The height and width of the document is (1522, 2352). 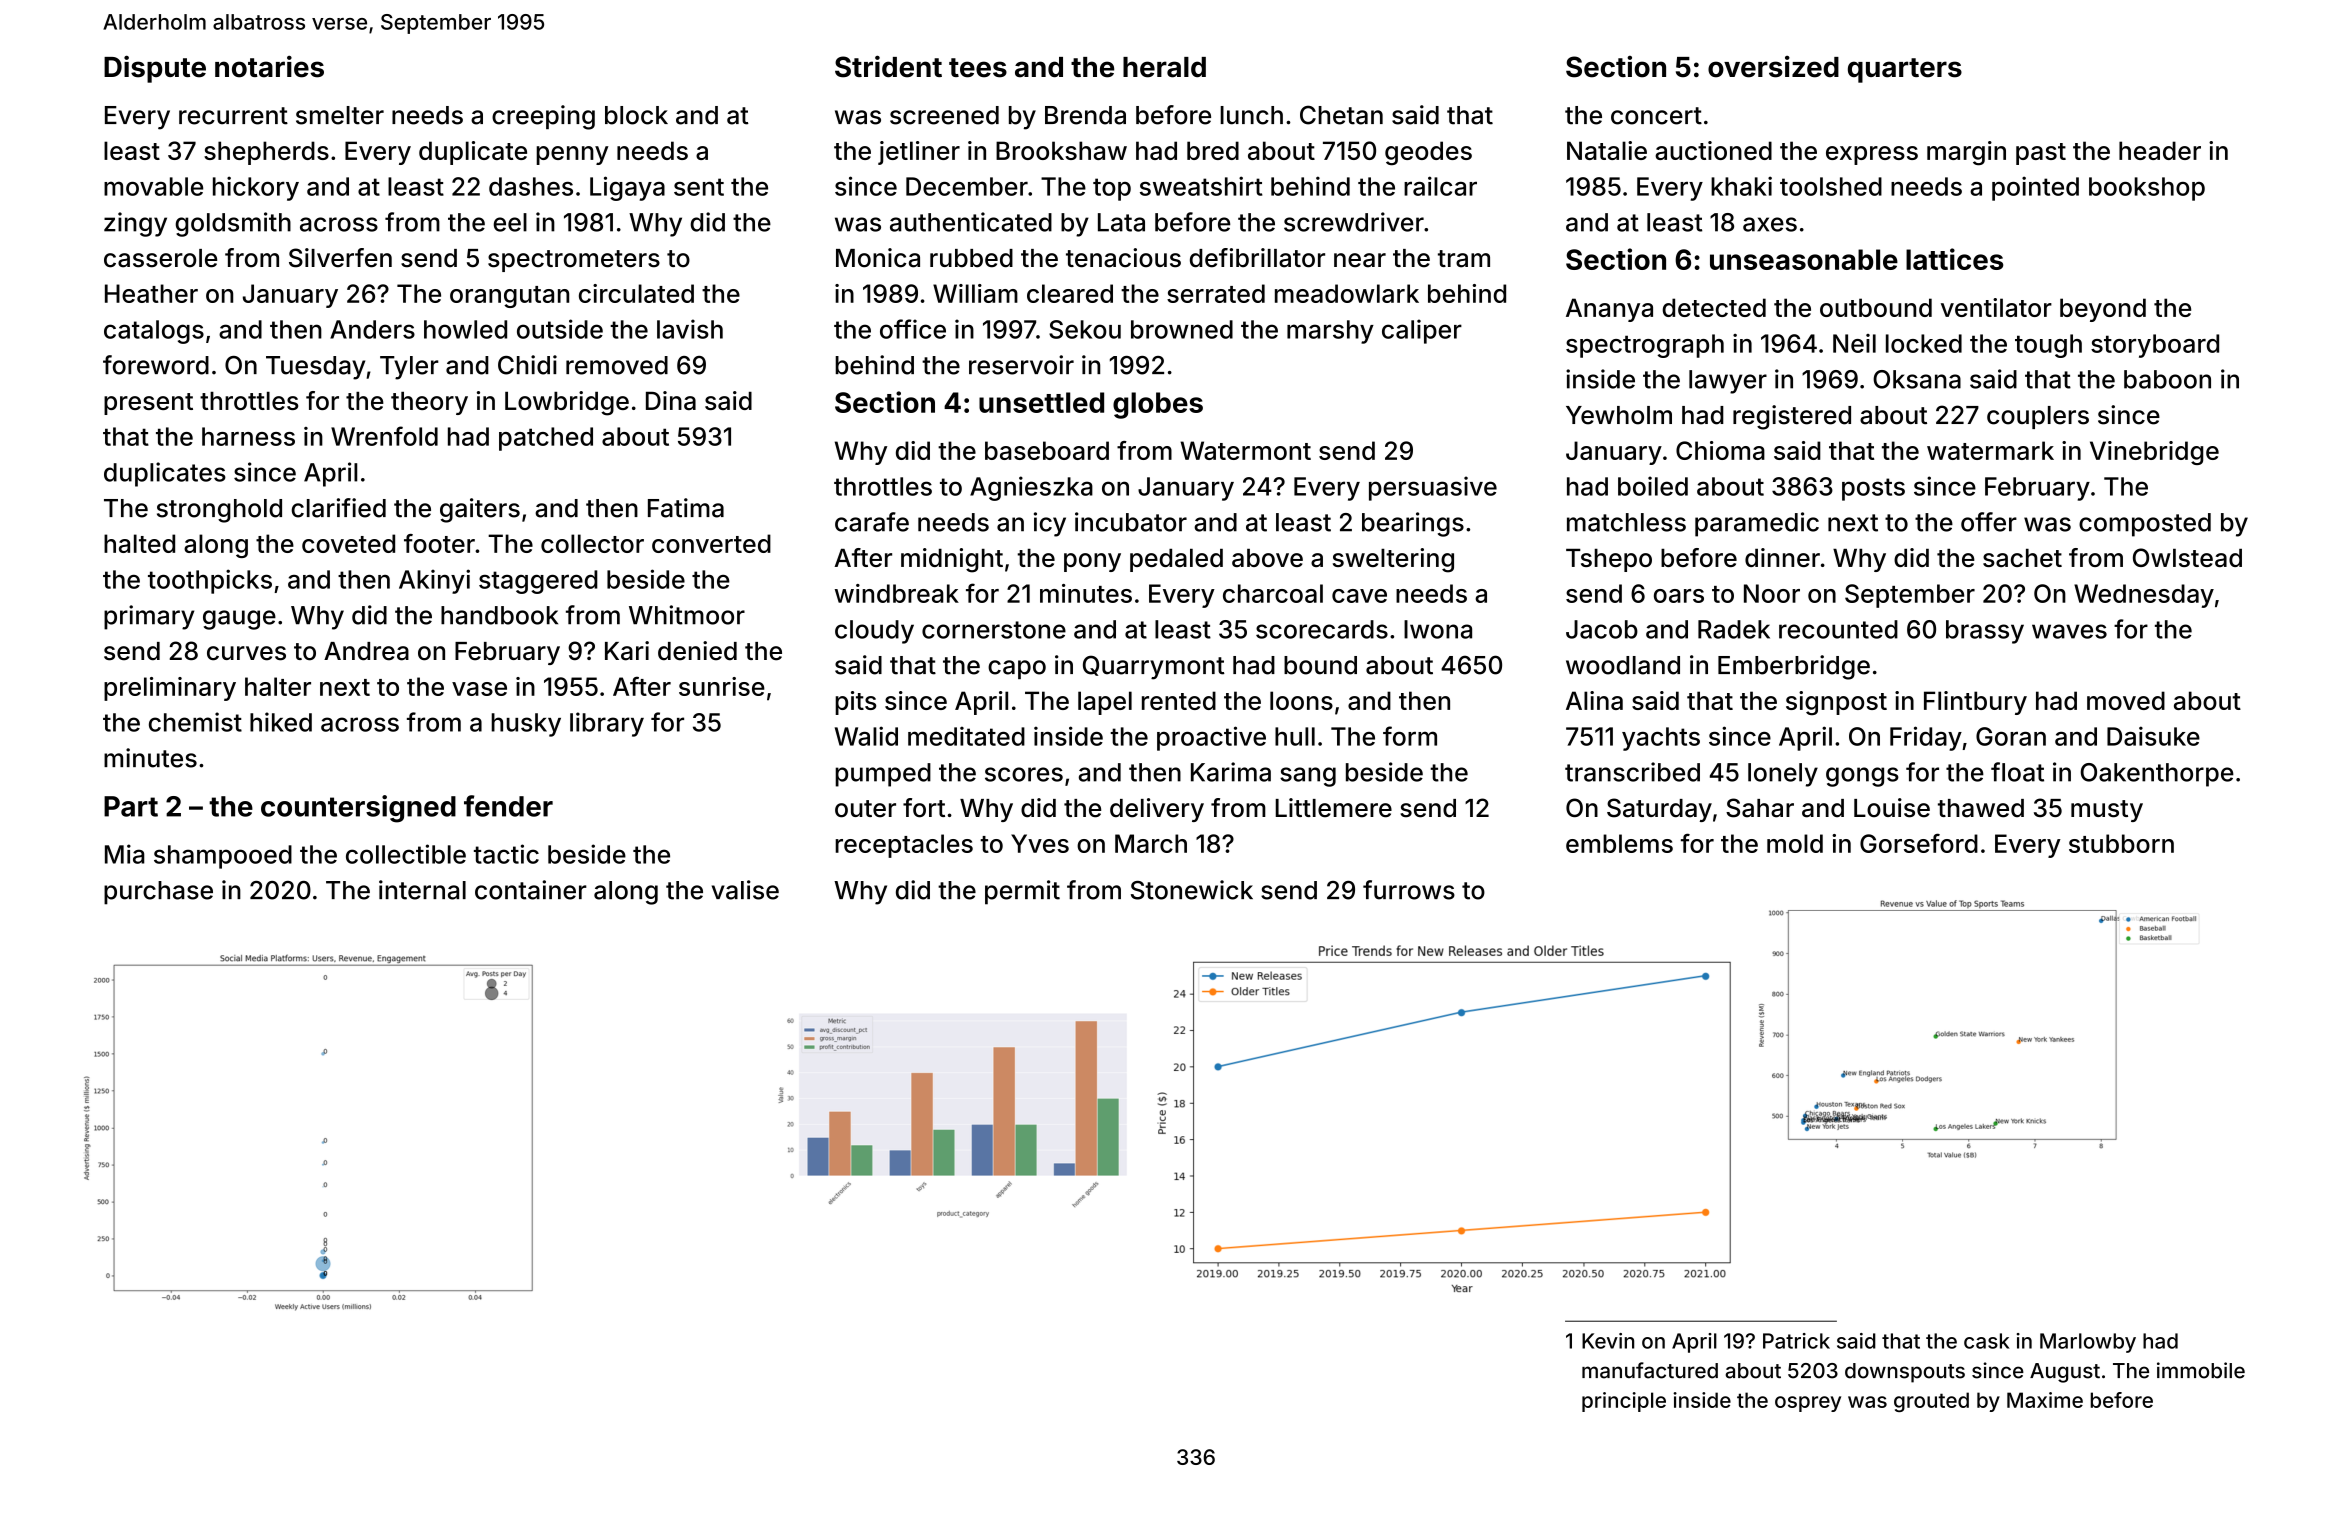 What do you see at coordinates (686, 508) in the document?
I see `Fatima` at bounding box center [686, 508].
